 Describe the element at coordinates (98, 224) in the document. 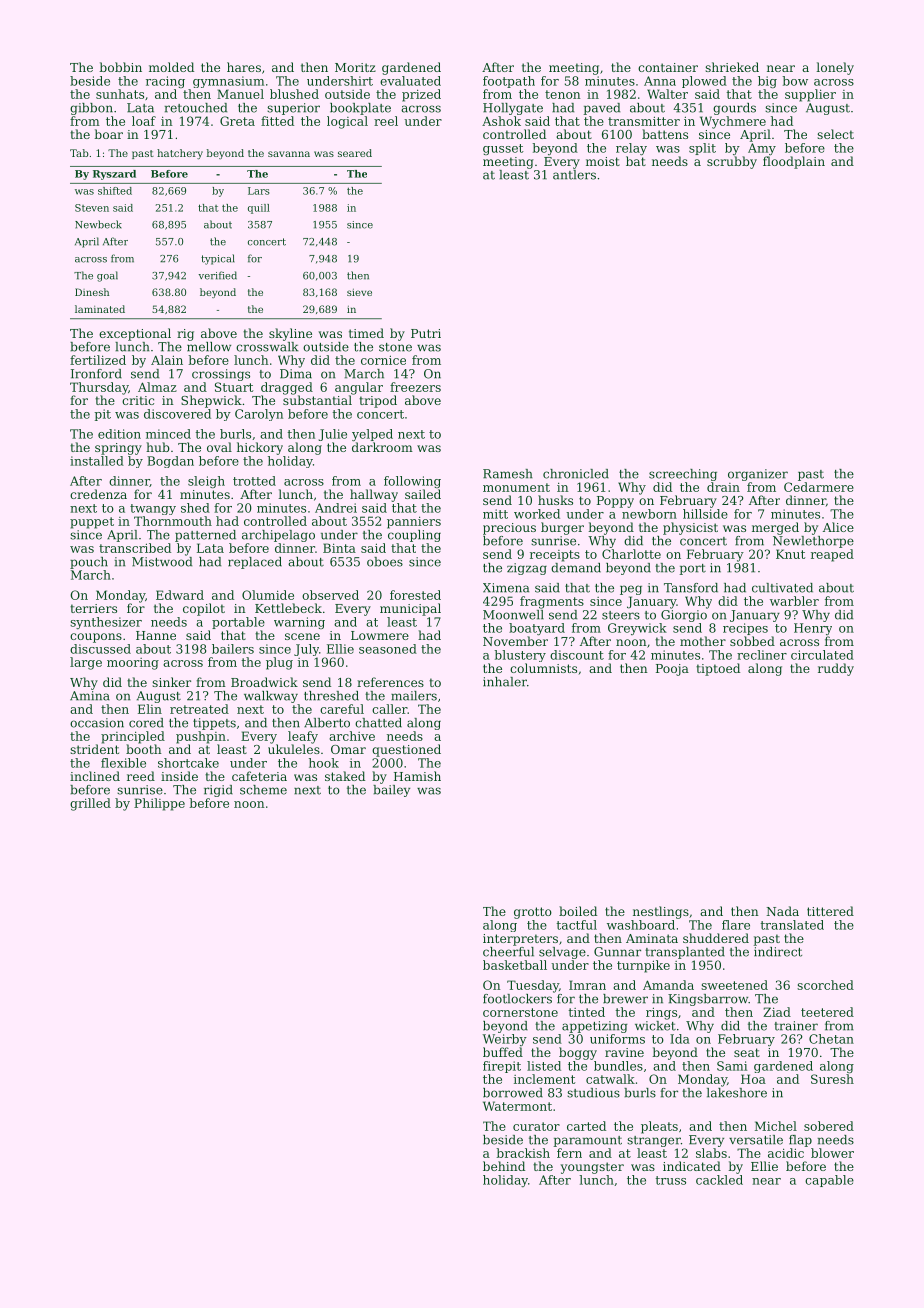

I see `Newbeck` at that location.
